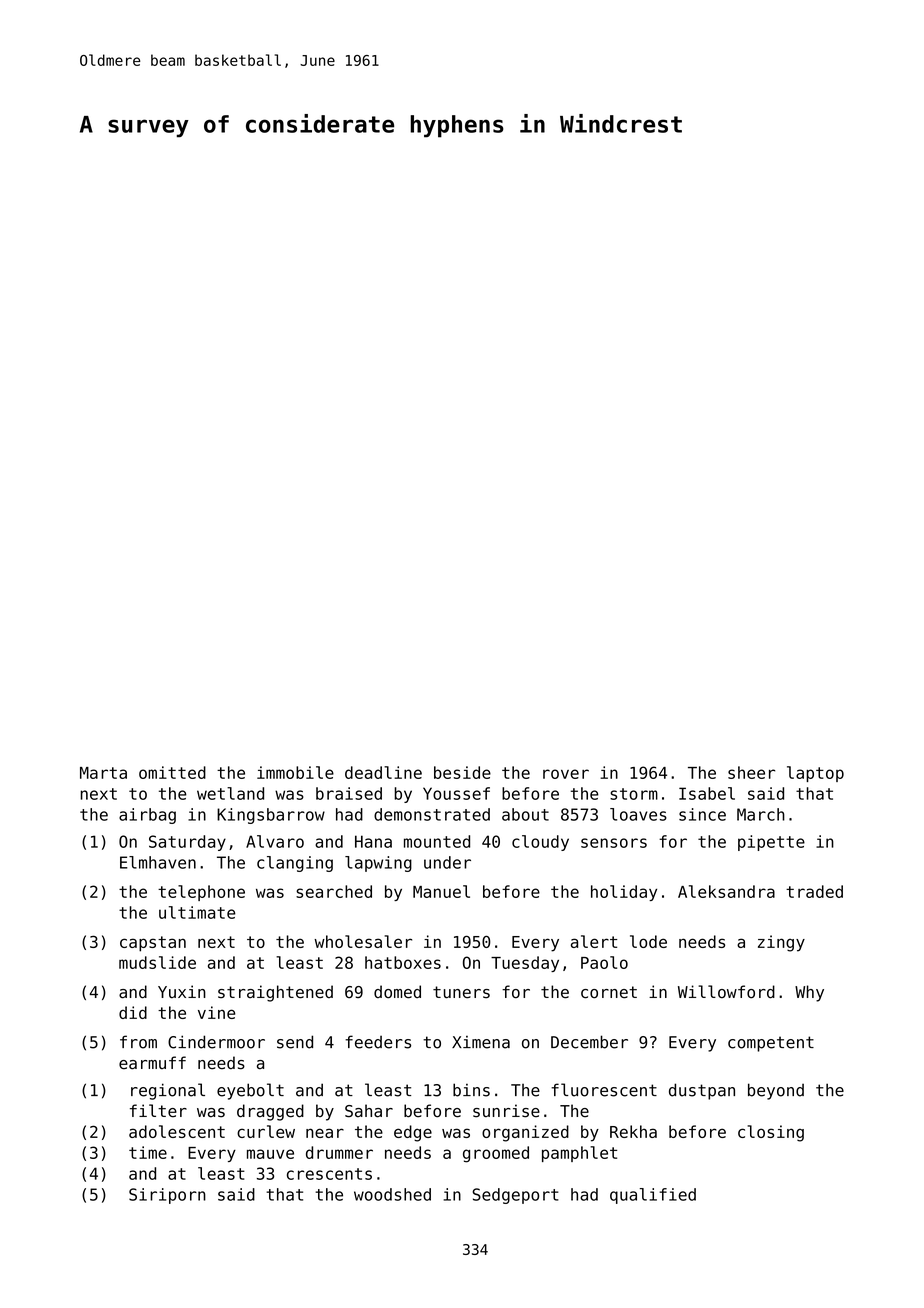  I want to click on Aleksandra, so click(726, 891).
